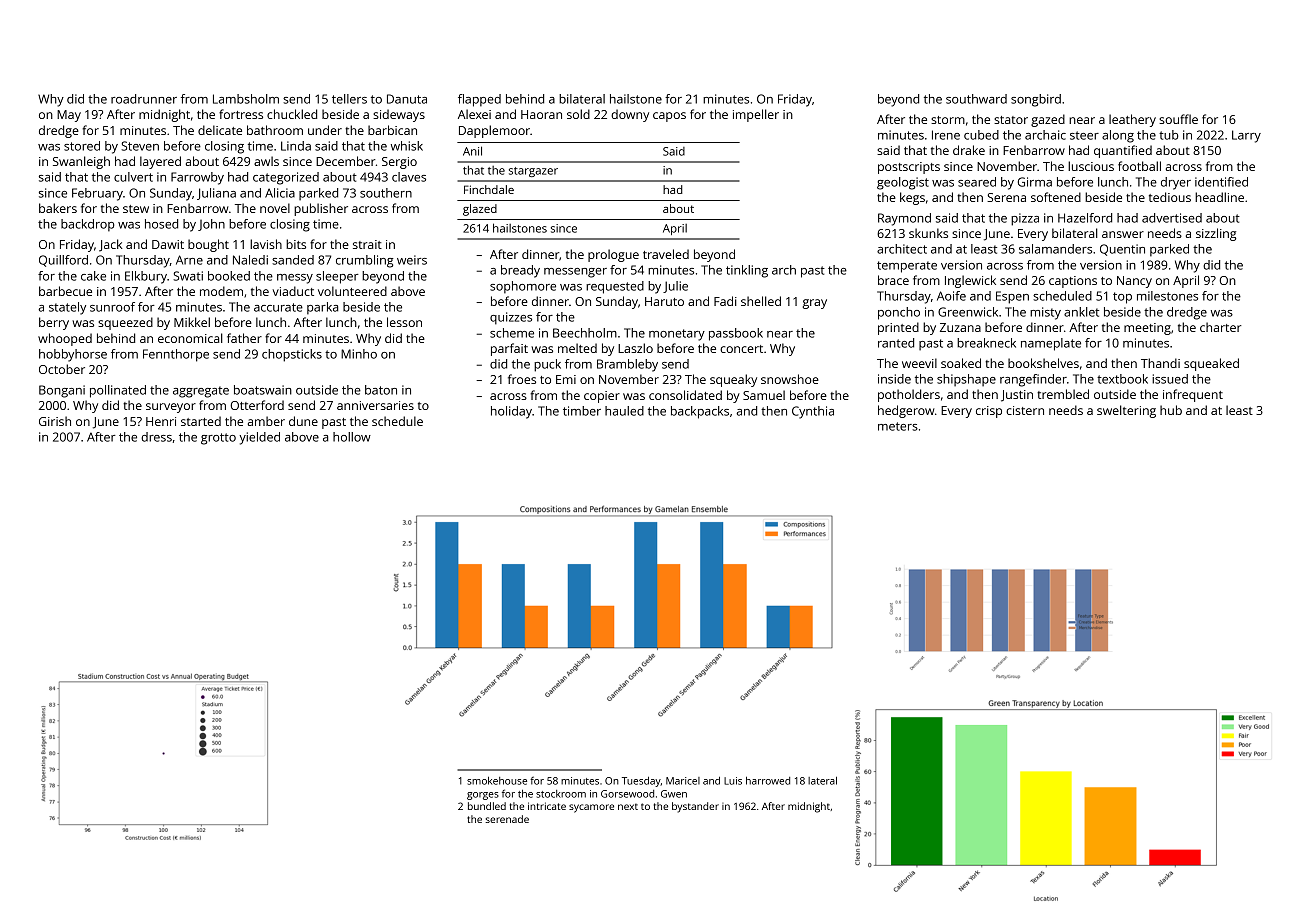 Image resolution: width=1308 pixels, height=924 pixels. What do you see at coordinates (669, 117) in the screenshot?
I see `capos` at bounding box center [669, 117].
